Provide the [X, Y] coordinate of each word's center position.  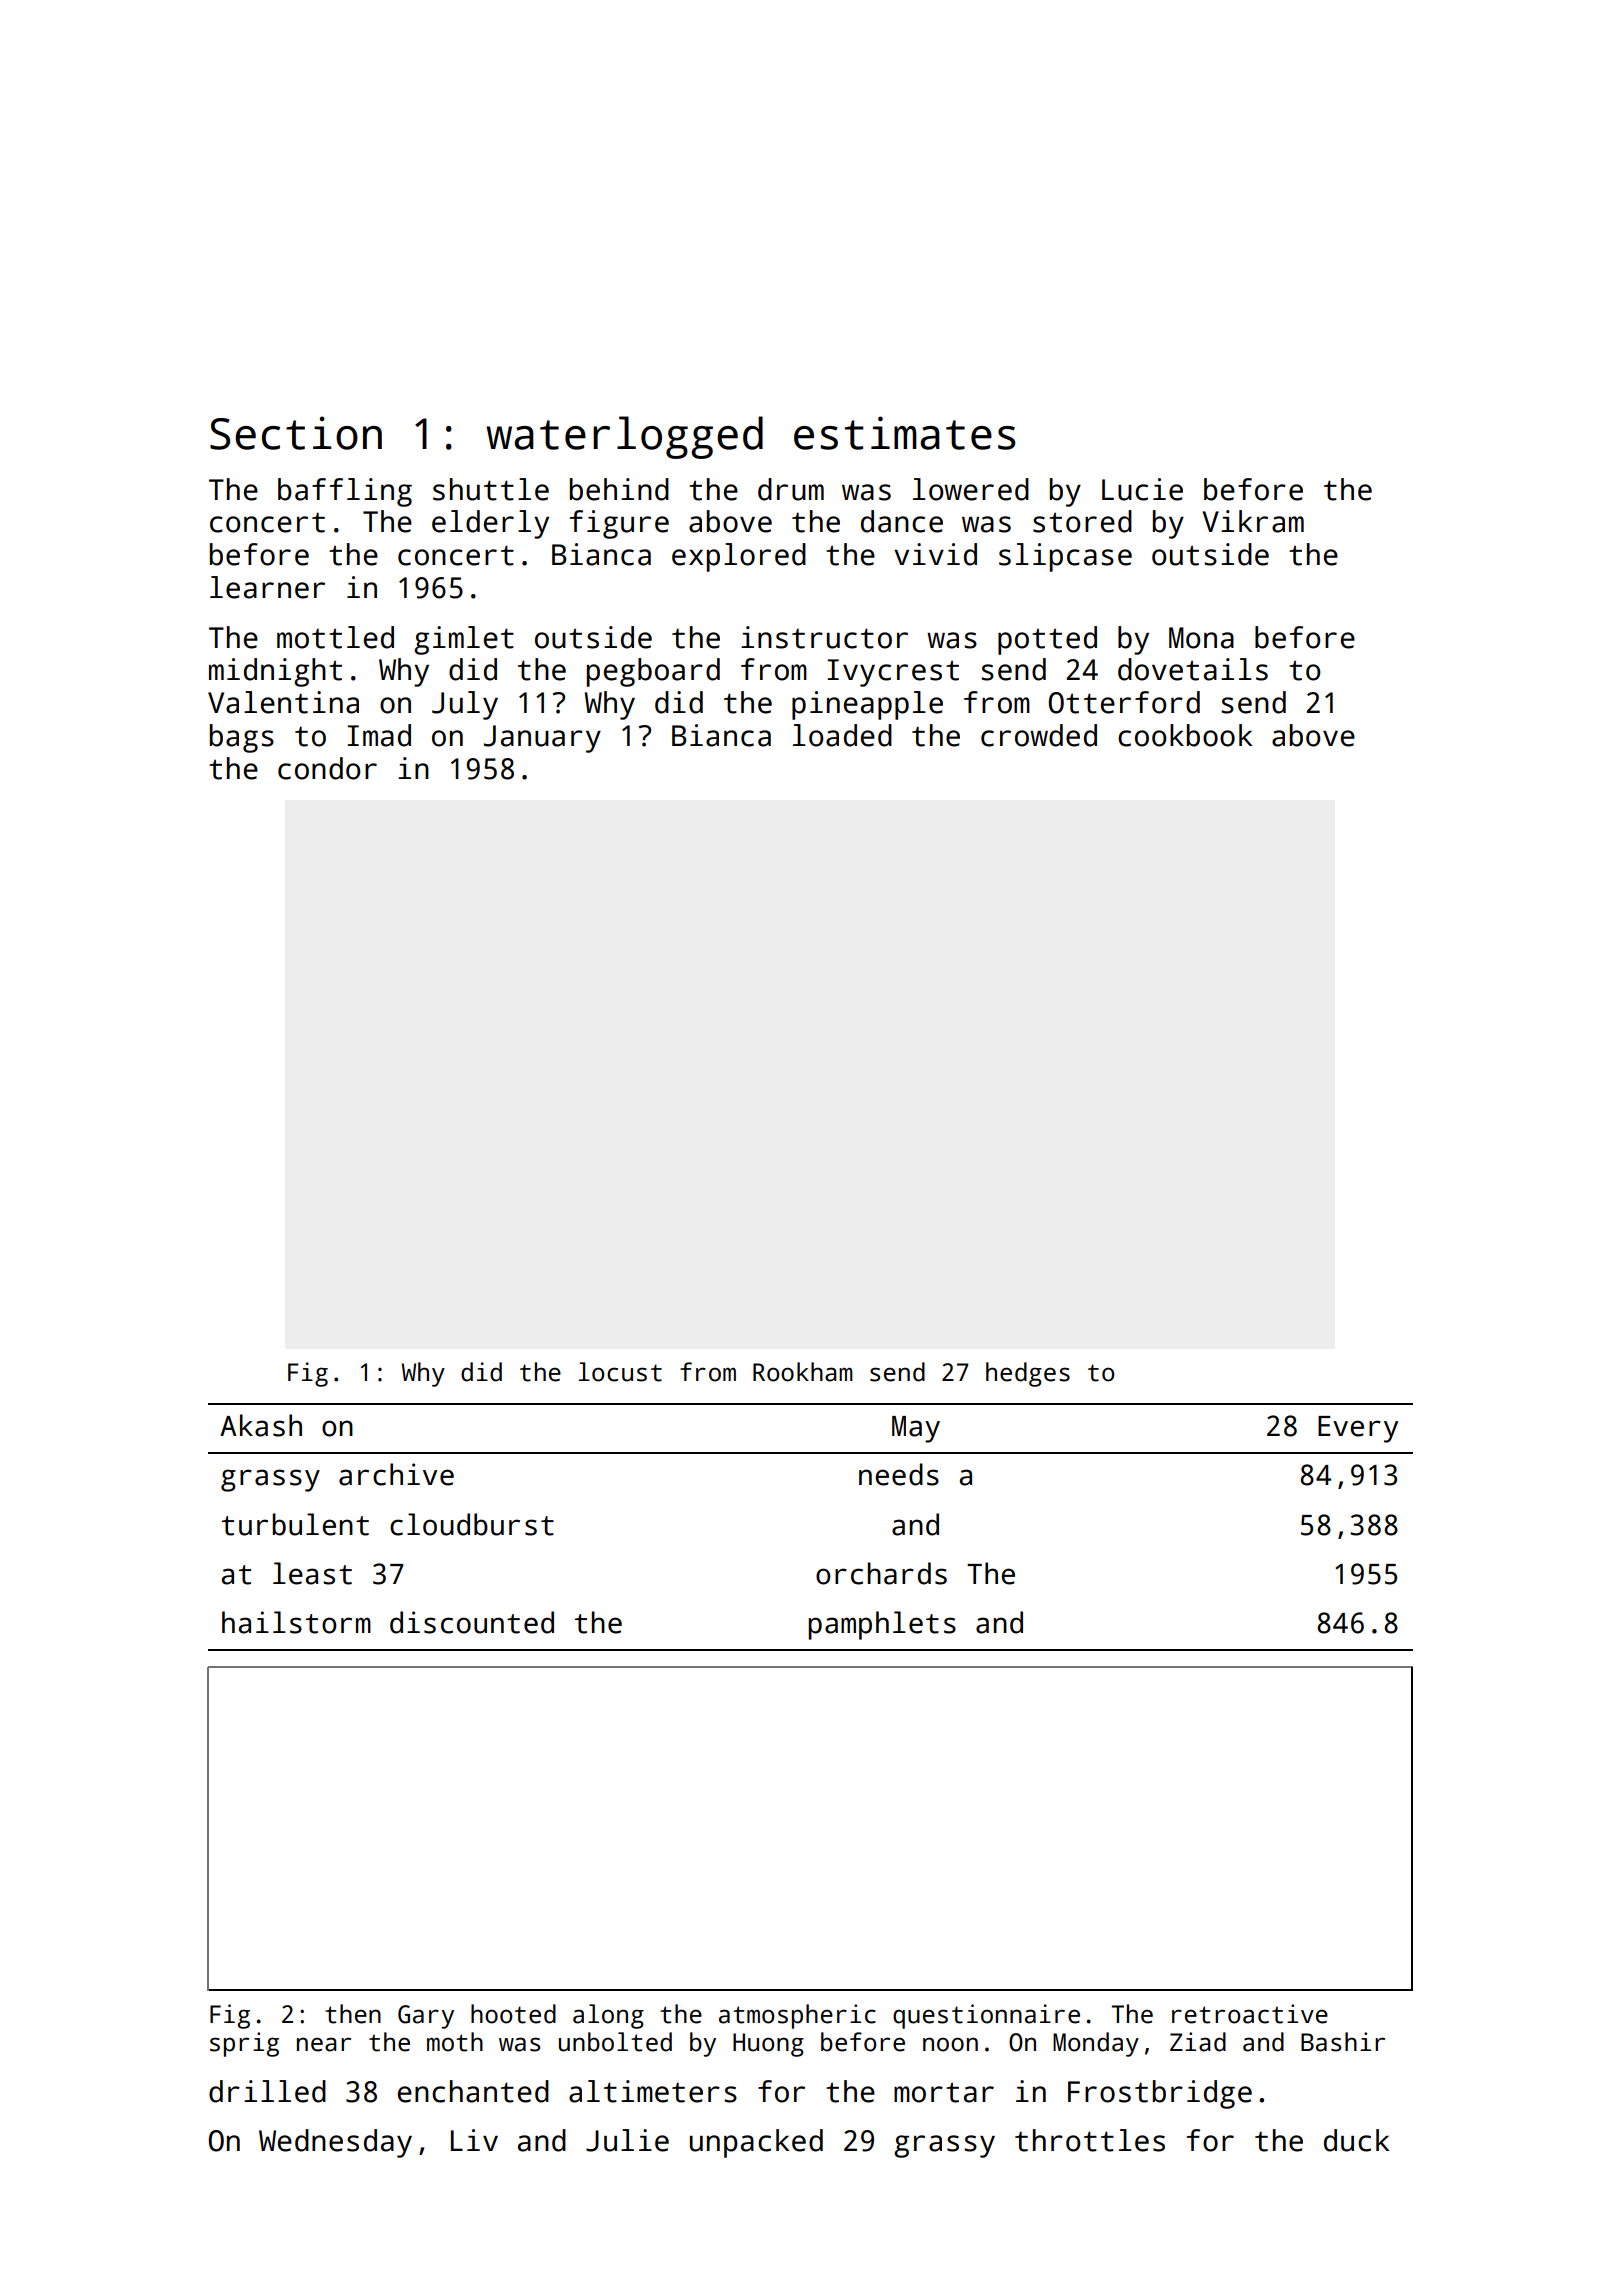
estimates [905, 433]
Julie [627, 2140]
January [542, 739]
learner [267, 587]
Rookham [803, 1372]
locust [620, 1372]
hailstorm [296, 1622]
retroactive [1250, 2014]
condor [327, 768]
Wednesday [335, 2143]
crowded [1039, 735]
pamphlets [882, 1625]
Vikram [1253, 521]
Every [1358, 1429]
